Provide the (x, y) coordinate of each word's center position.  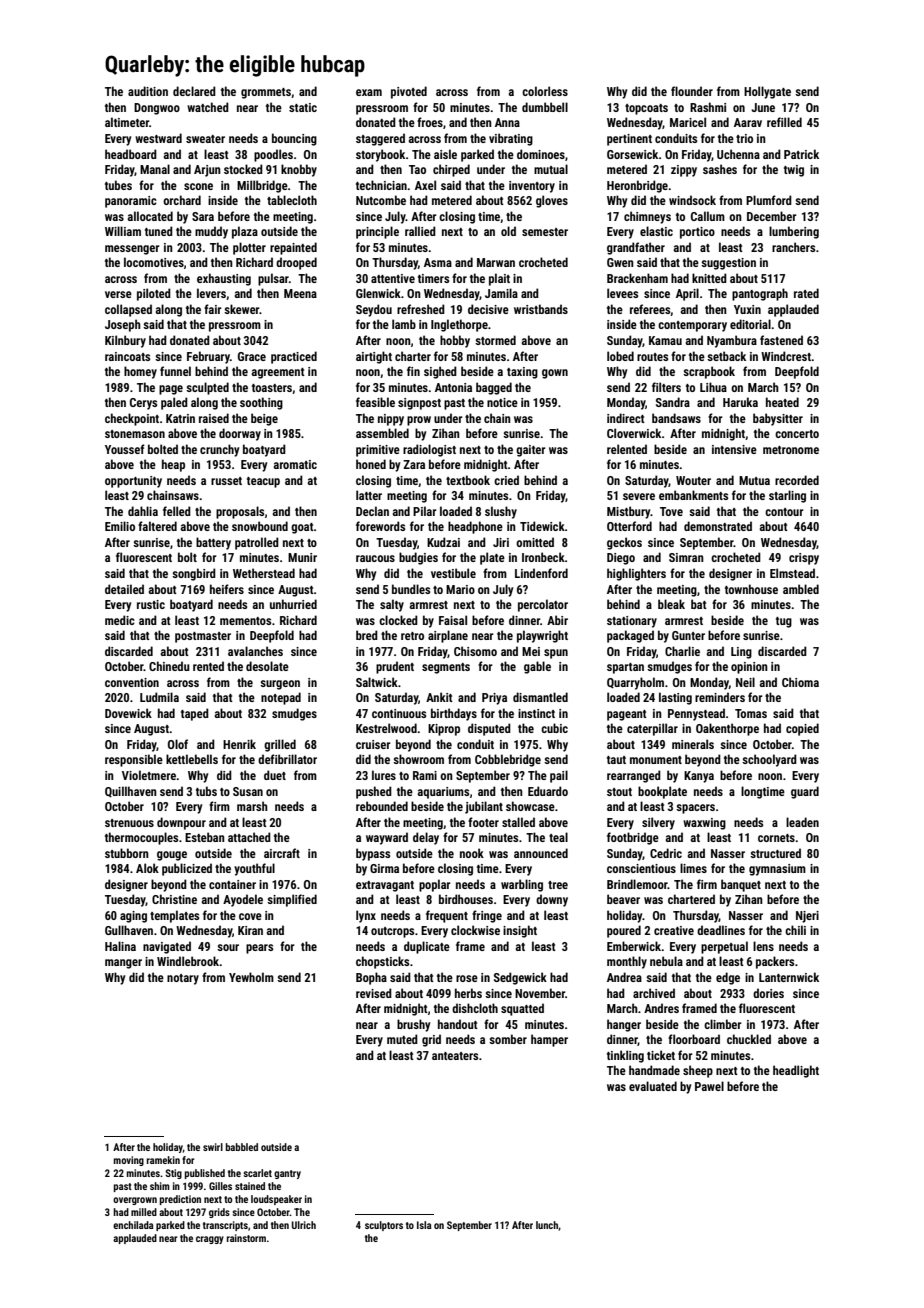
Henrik (239, 744)
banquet (741, 885)
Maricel (688, 122)
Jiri (501, 542)
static (303, 107)
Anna (507, 122)
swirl (213, 1147)
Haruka (740, 402)
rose (467, 978)
